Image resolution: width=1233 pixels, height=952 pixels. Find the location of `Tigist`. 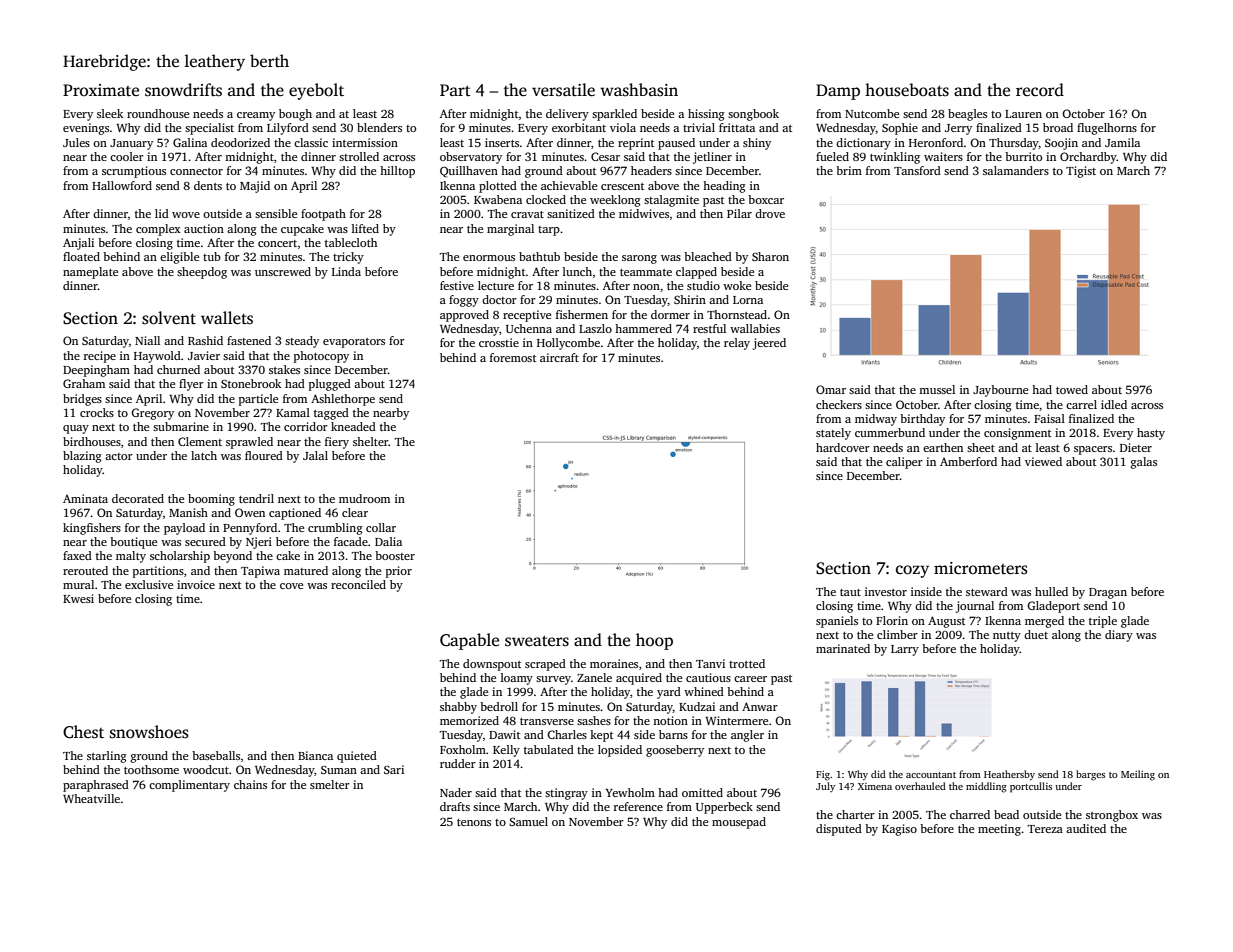

Tigist is located at coordinates (1081, 172).
